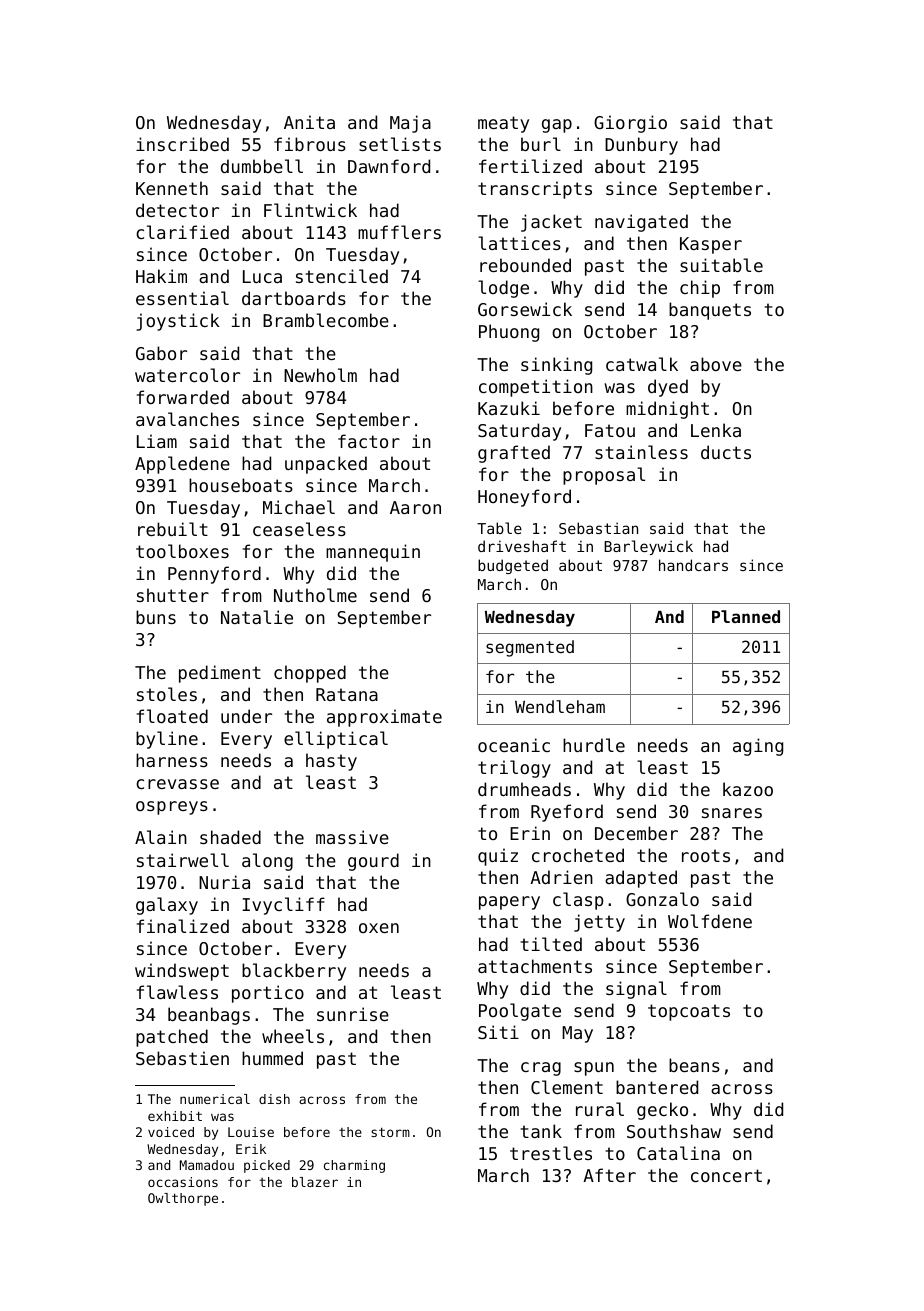 The image size is (924, 1311). What do you see at coordinates (522, 546) in the image?
I see `driveshaft` at bounding box center [522, 546].
